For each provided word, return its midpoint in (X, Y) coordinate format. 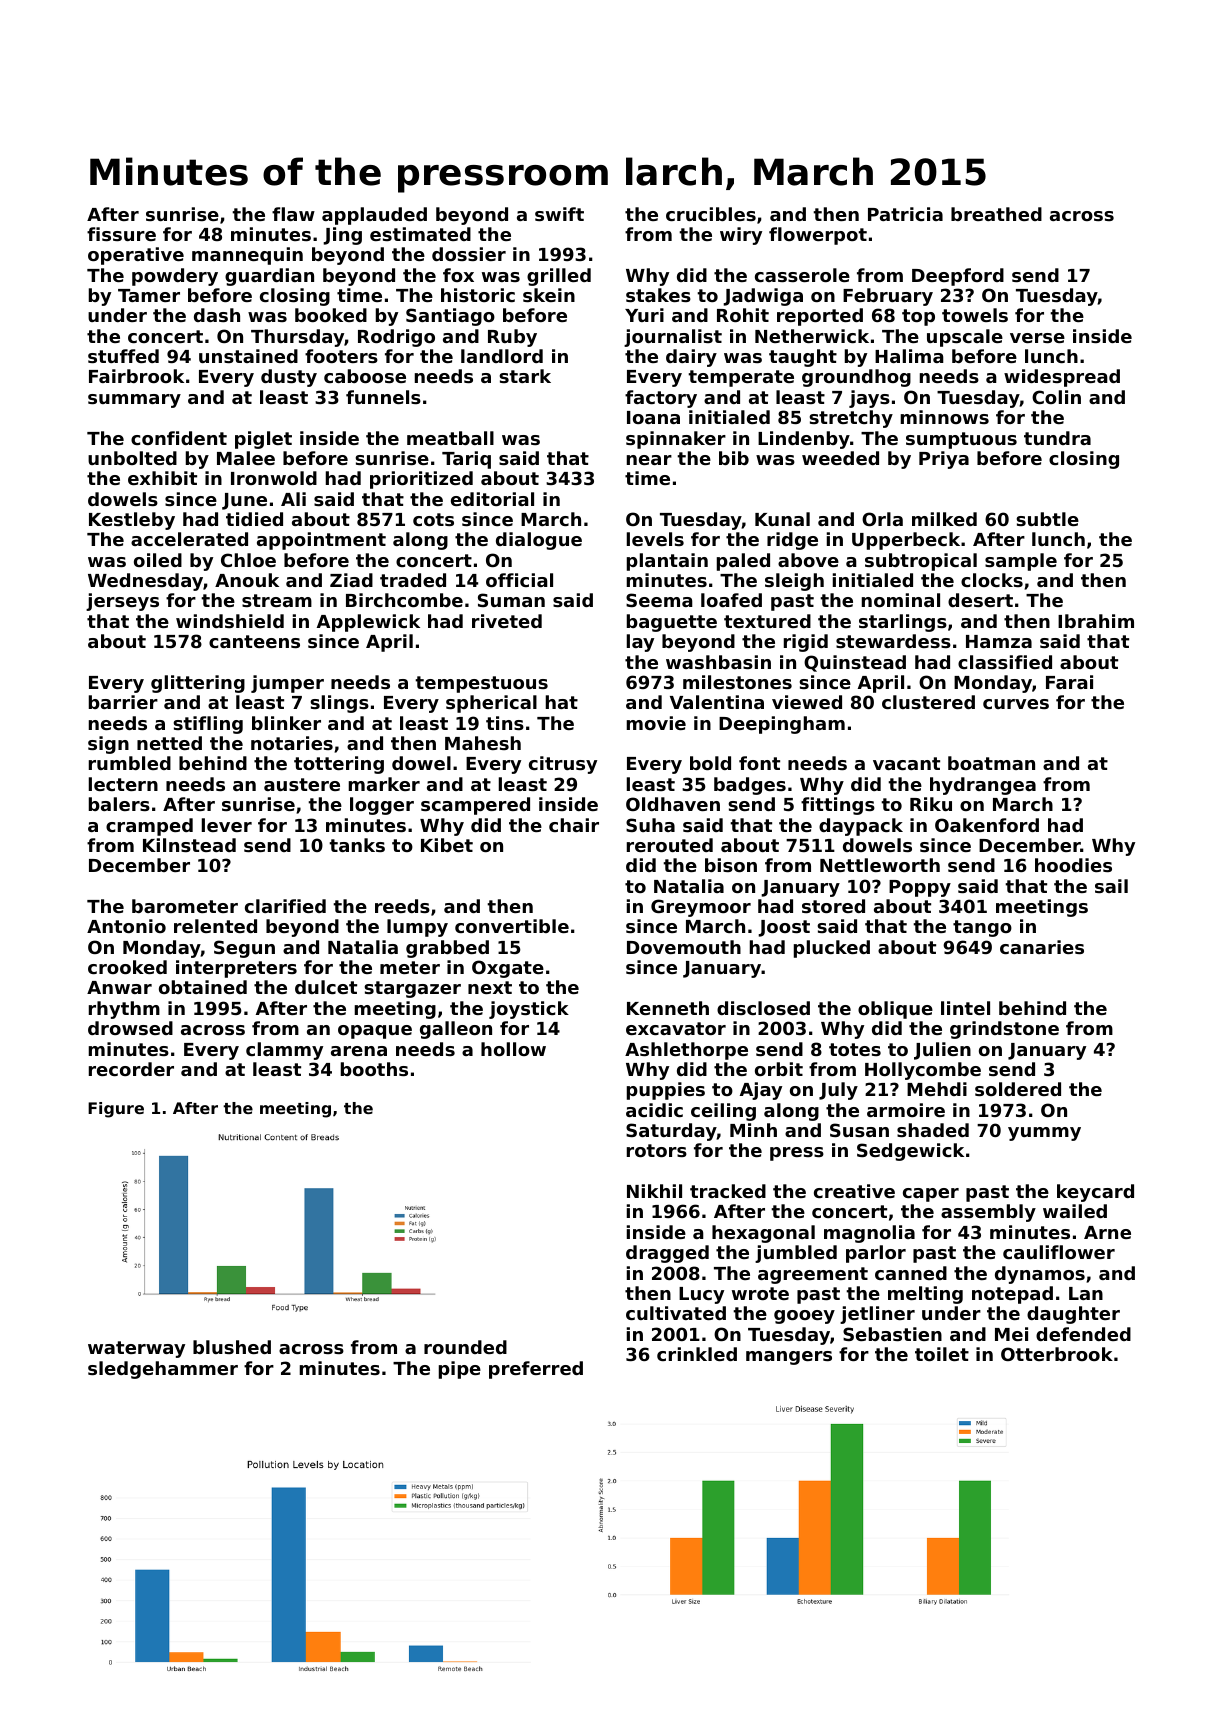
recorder (131, 1069)
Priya (944, 460)
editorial (492, 499)
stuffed (123, 356)
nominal (901, 600)
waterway (136, 1349)
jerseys (122, 602)
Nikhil (654, 1191)
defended (1083, 1334)
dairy (691, 358)
